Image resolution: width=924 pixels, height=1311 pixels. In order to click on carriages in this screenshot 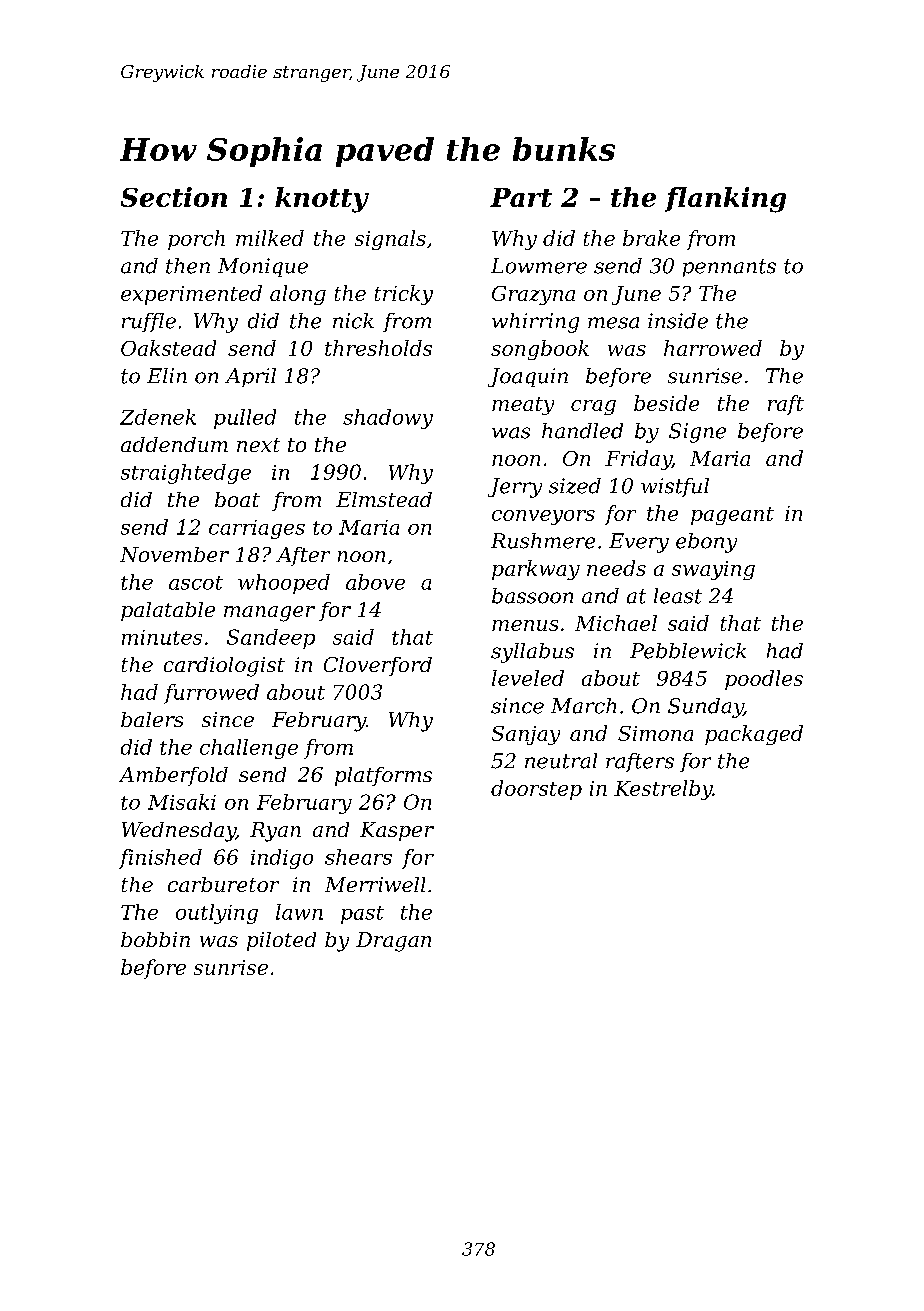, I will do `click(257, 529)`.
